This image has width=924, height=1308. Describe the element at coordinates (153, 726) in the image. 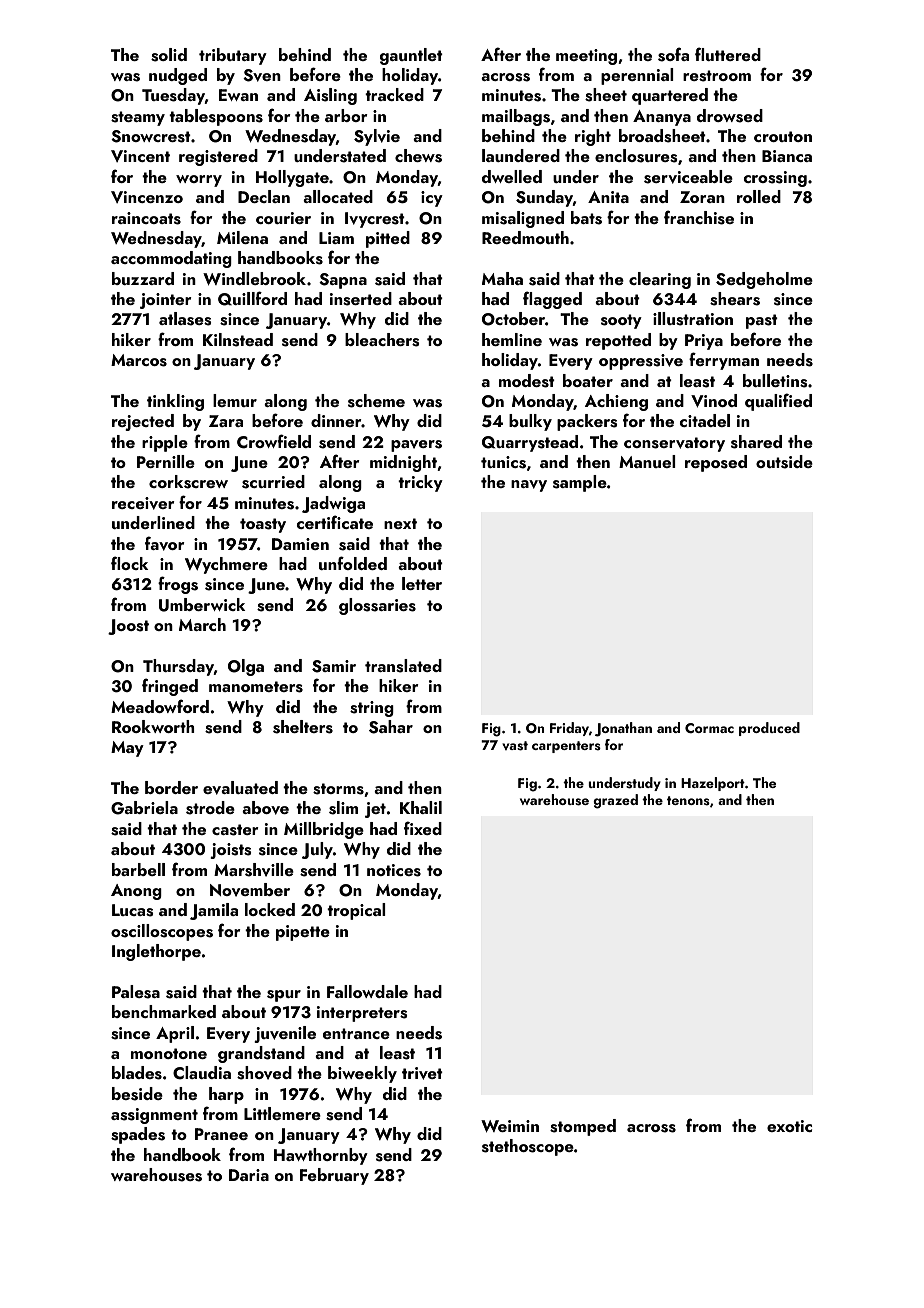

I see `Rookworth` at that location.
